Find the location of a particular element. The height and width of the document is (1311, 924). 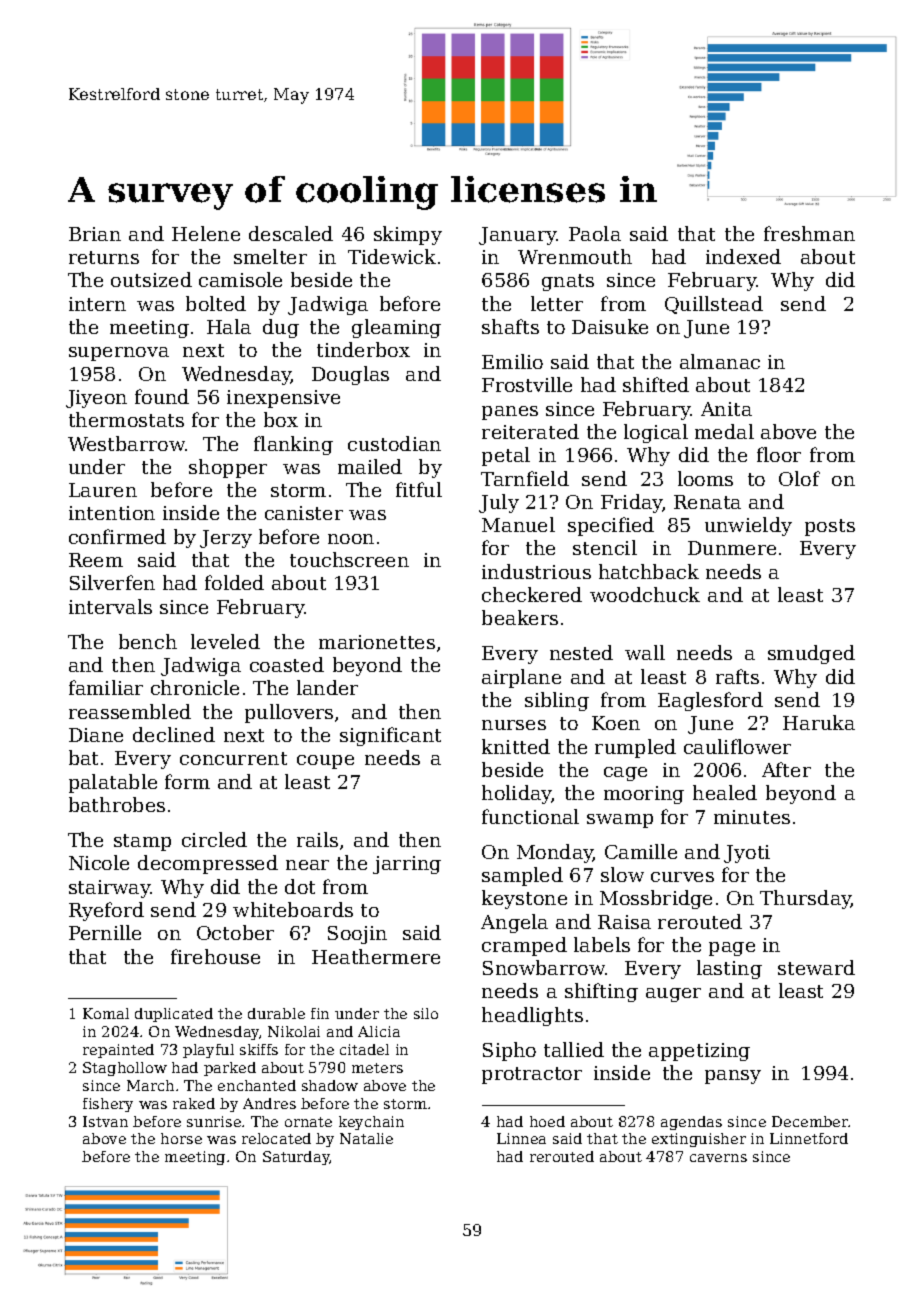

folded is located at coordinates (234, 582).
